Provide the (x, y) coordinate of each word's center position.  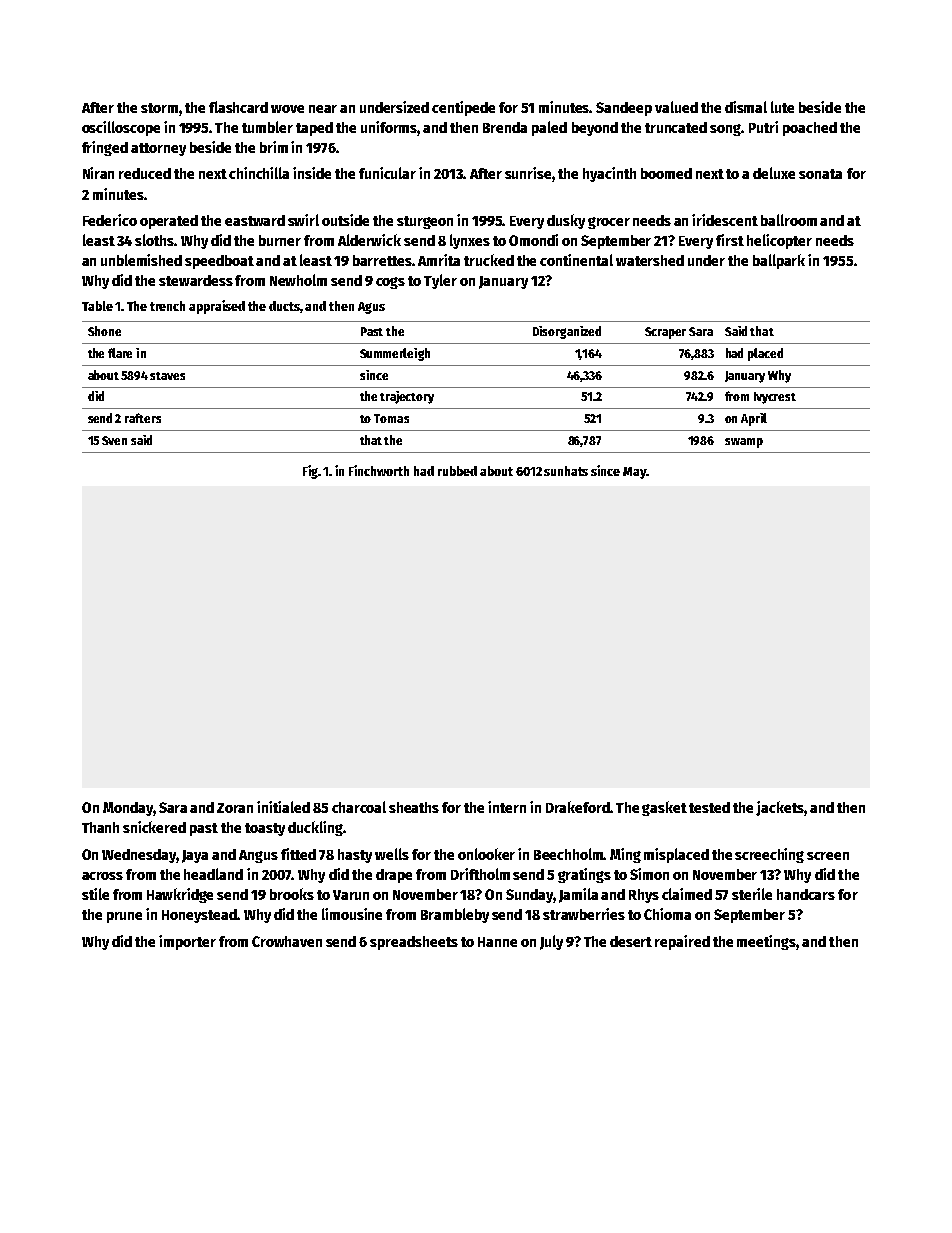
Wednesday (139, 856)
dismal (746, 107)
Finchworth (379, 470)
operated (169, 222)
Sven (114, 440)
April (754, 419)
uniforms (389, 128)
